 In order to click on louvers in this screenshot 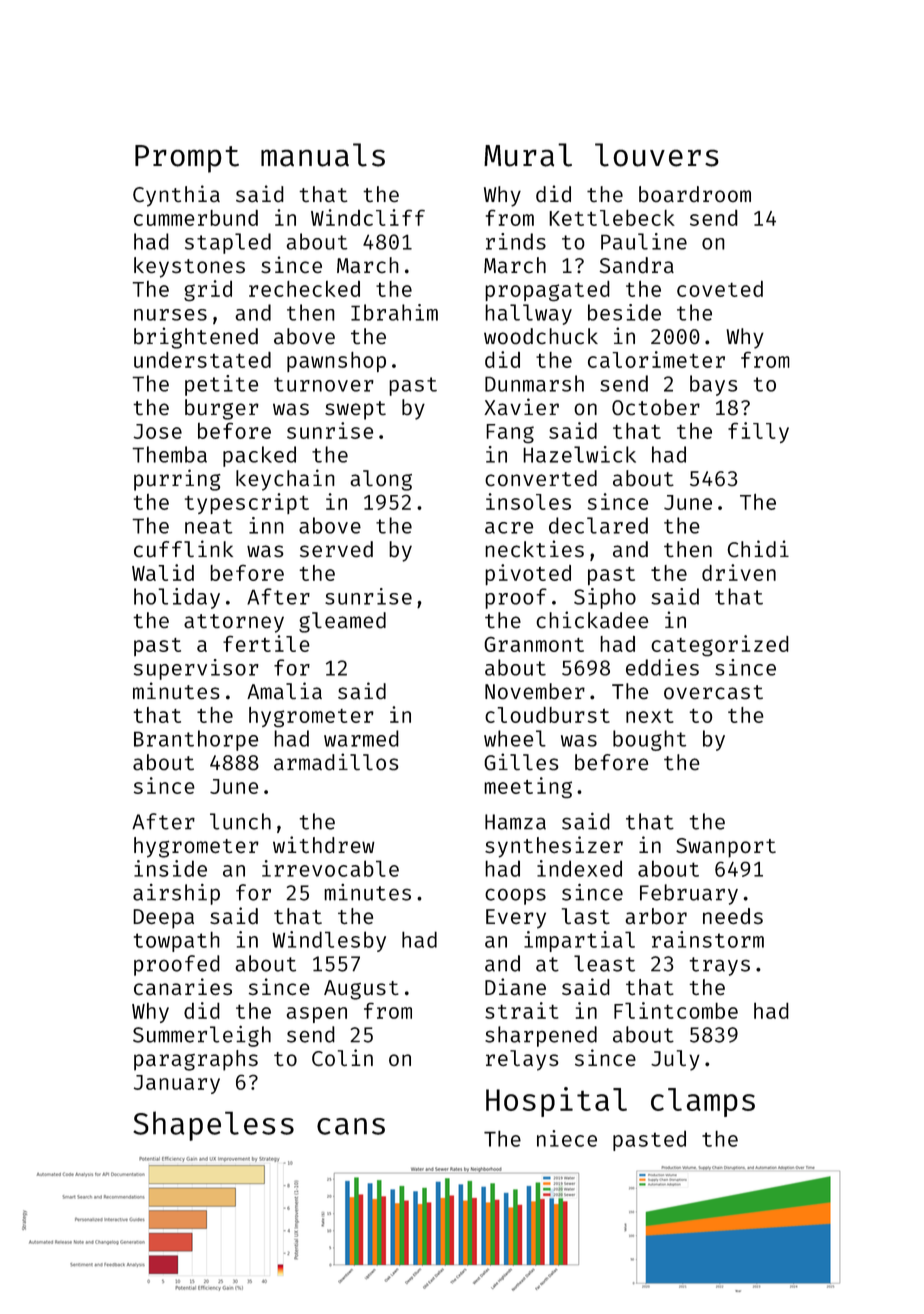, I will do `click(657, 155)`.
